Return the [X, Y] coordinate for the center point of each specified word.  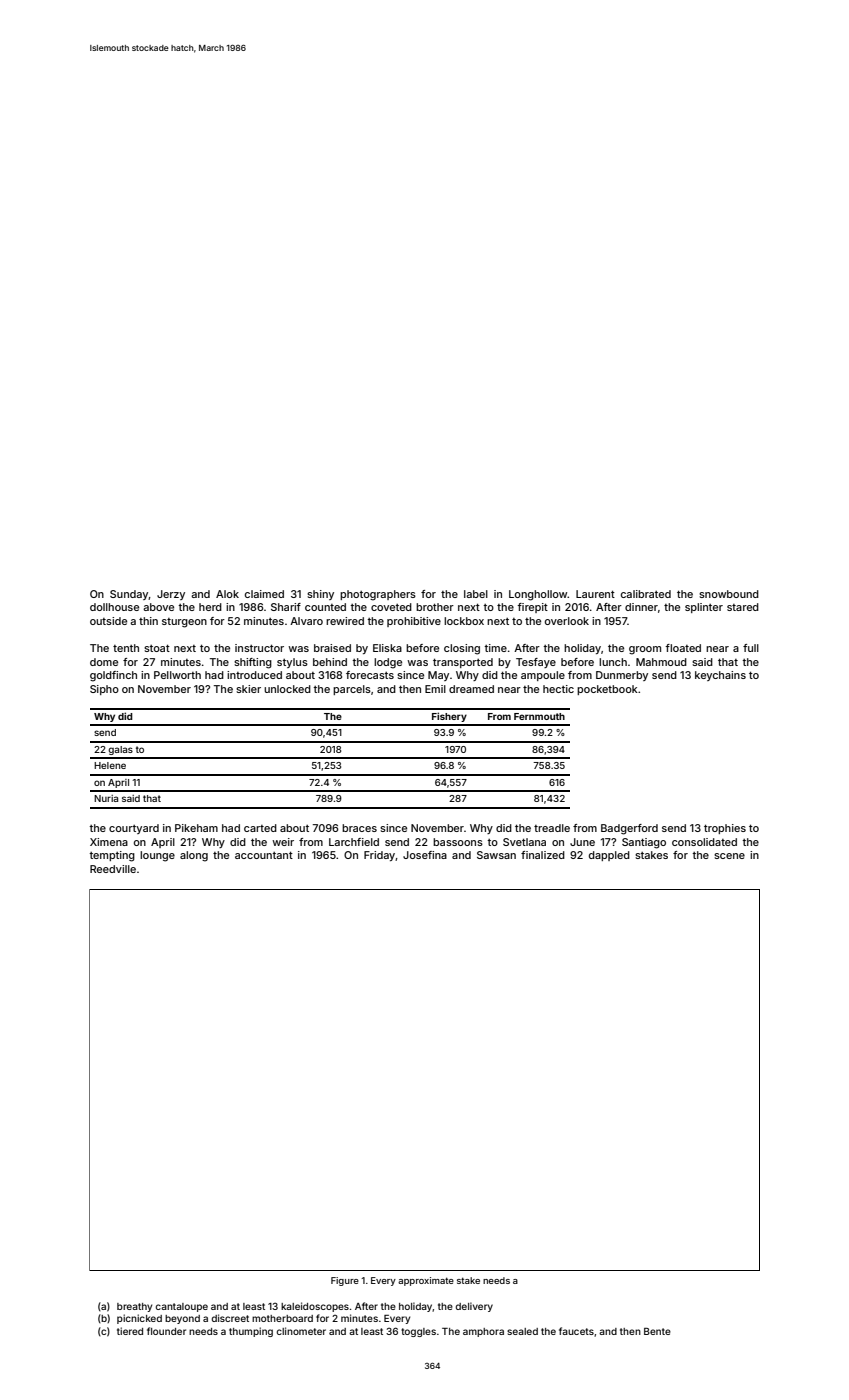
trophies [725, 829]
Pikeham [196, 828]
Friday [379, 856]
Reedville [113, 869]
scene [729, 856]
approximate [426, 1281]
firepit [532, 608]
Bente [657, 1331]
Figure [345, 1281]
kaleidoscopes [315, 1307]
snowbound [729, 594]
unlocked [287, 689]
